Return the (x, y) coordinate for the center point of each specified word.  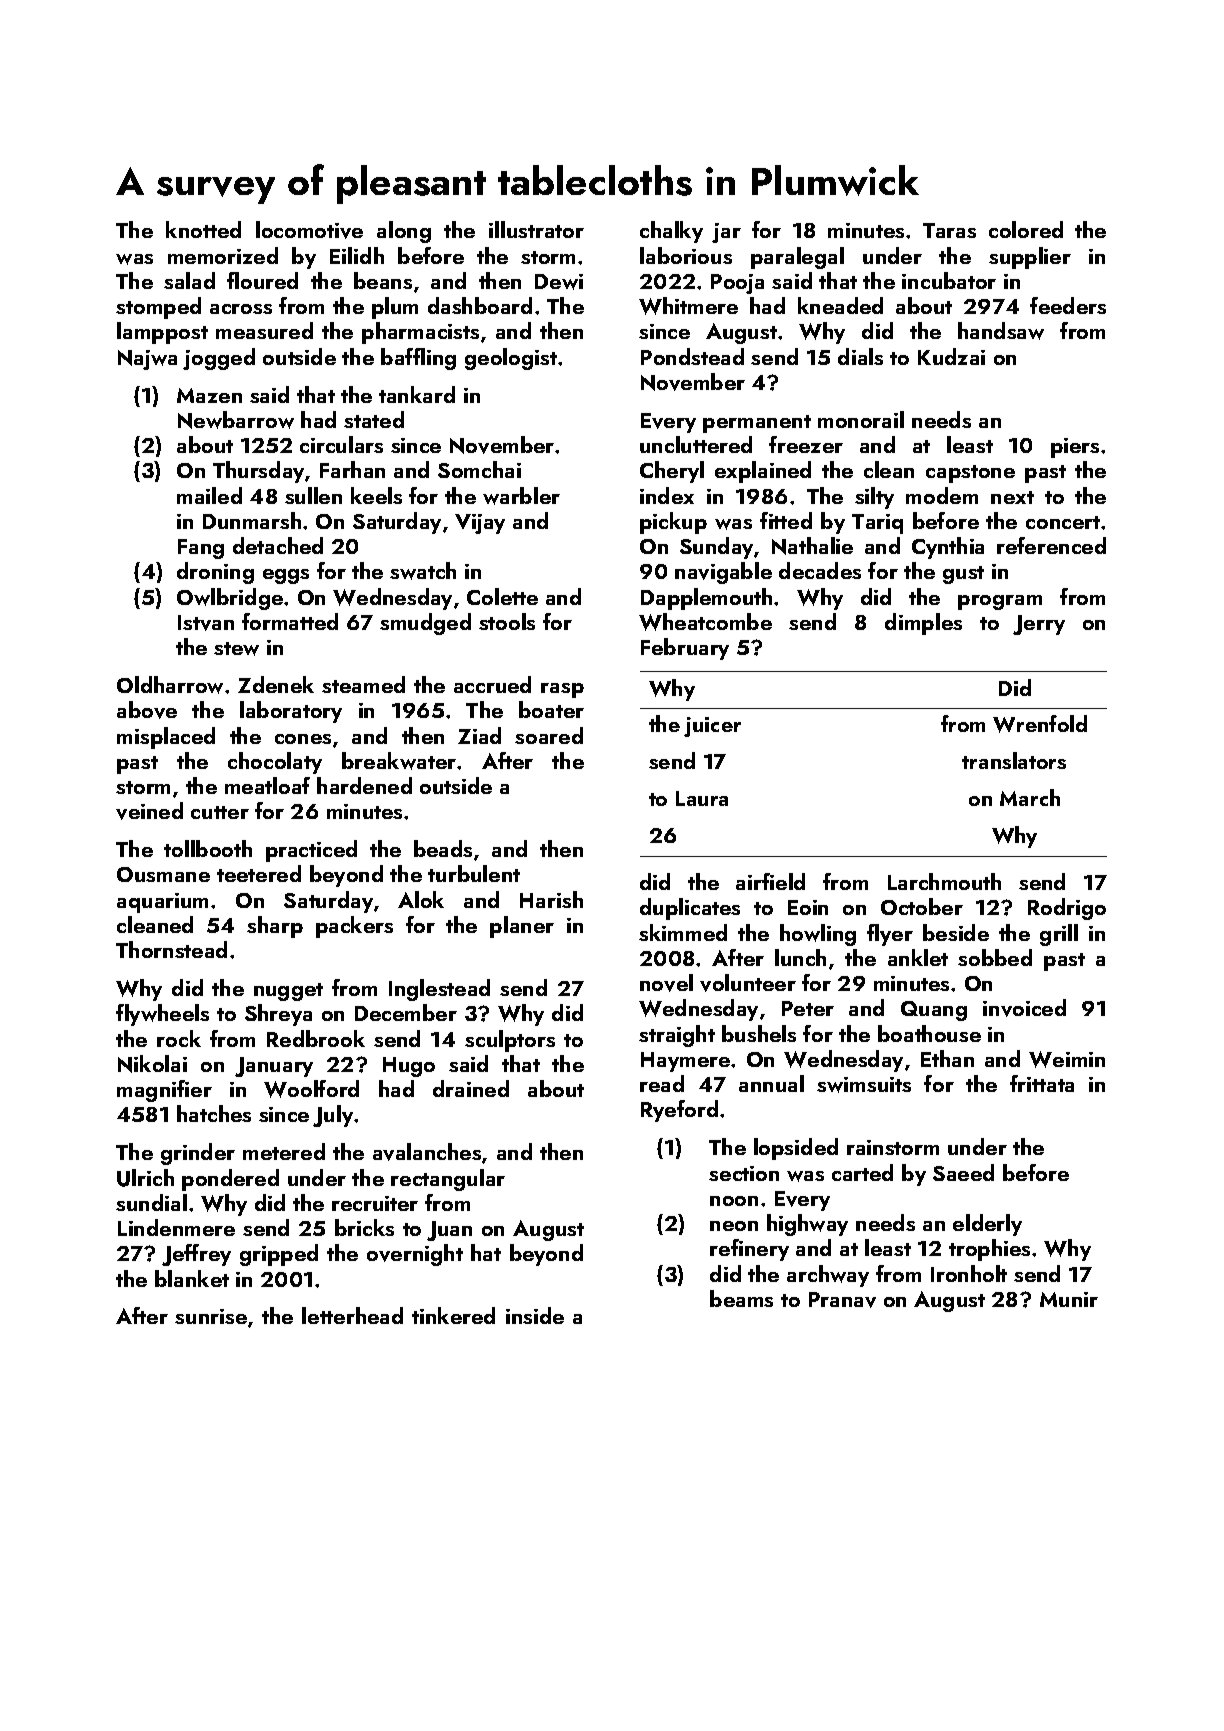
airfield (770, 881)
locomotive (309, 230)
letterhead (352, 1315)
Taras (949, 230)
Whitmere (688, 306)
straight (677, 1036)
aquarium (162, 903)
